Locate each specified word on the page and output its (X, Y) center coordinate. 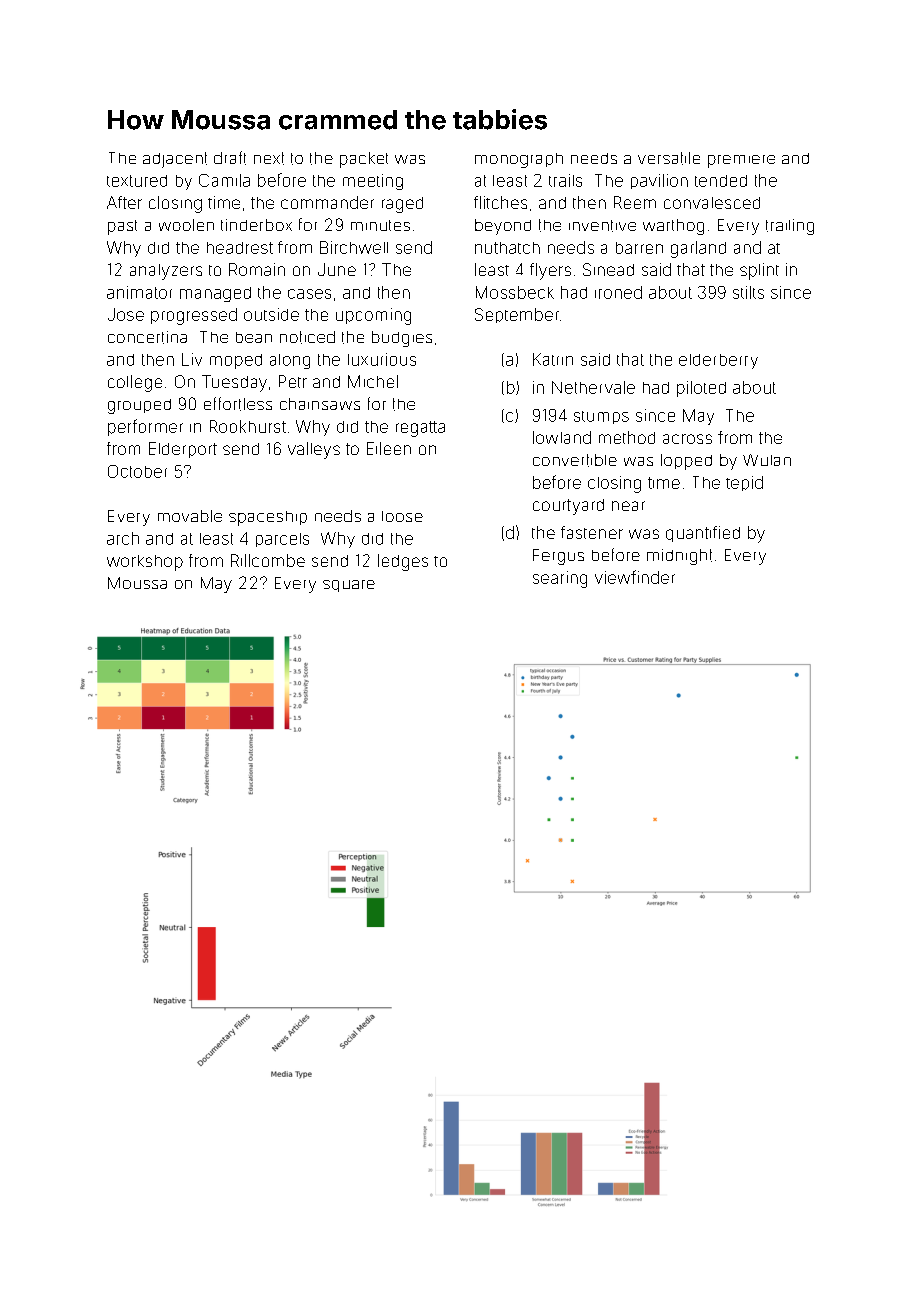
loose (402, 516)
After (124, 202)
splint (759, 271)
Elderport (183, 450)
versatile (669, 158)
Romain (257, 269)
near (628, 506)
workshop (145, 563)
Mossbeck (515, 292)
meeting (373, 182)
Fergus (558, 557)
